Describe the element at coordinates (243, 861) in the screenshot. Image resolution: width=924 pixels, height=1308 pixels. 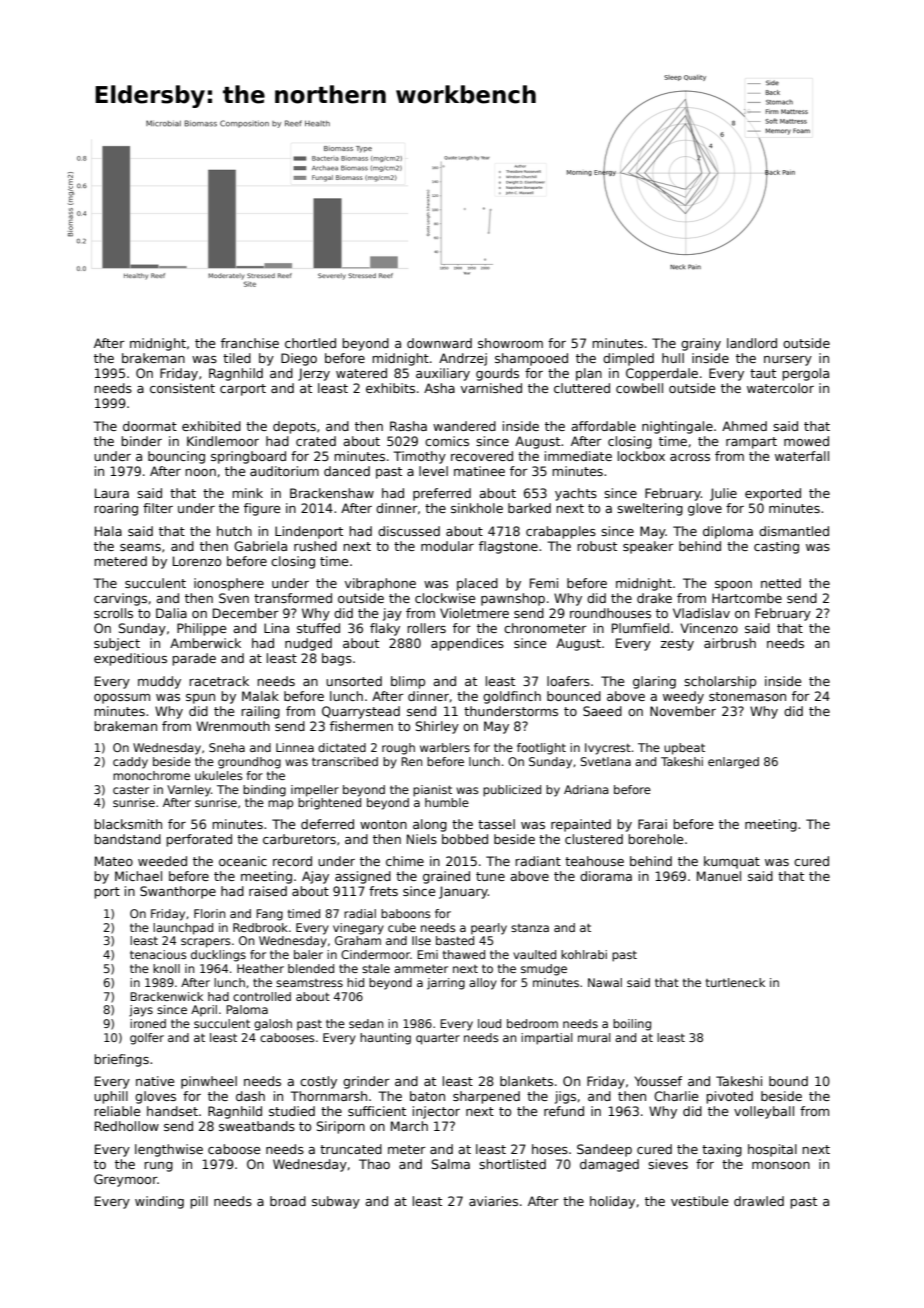
I see `oceanic` at that location.
